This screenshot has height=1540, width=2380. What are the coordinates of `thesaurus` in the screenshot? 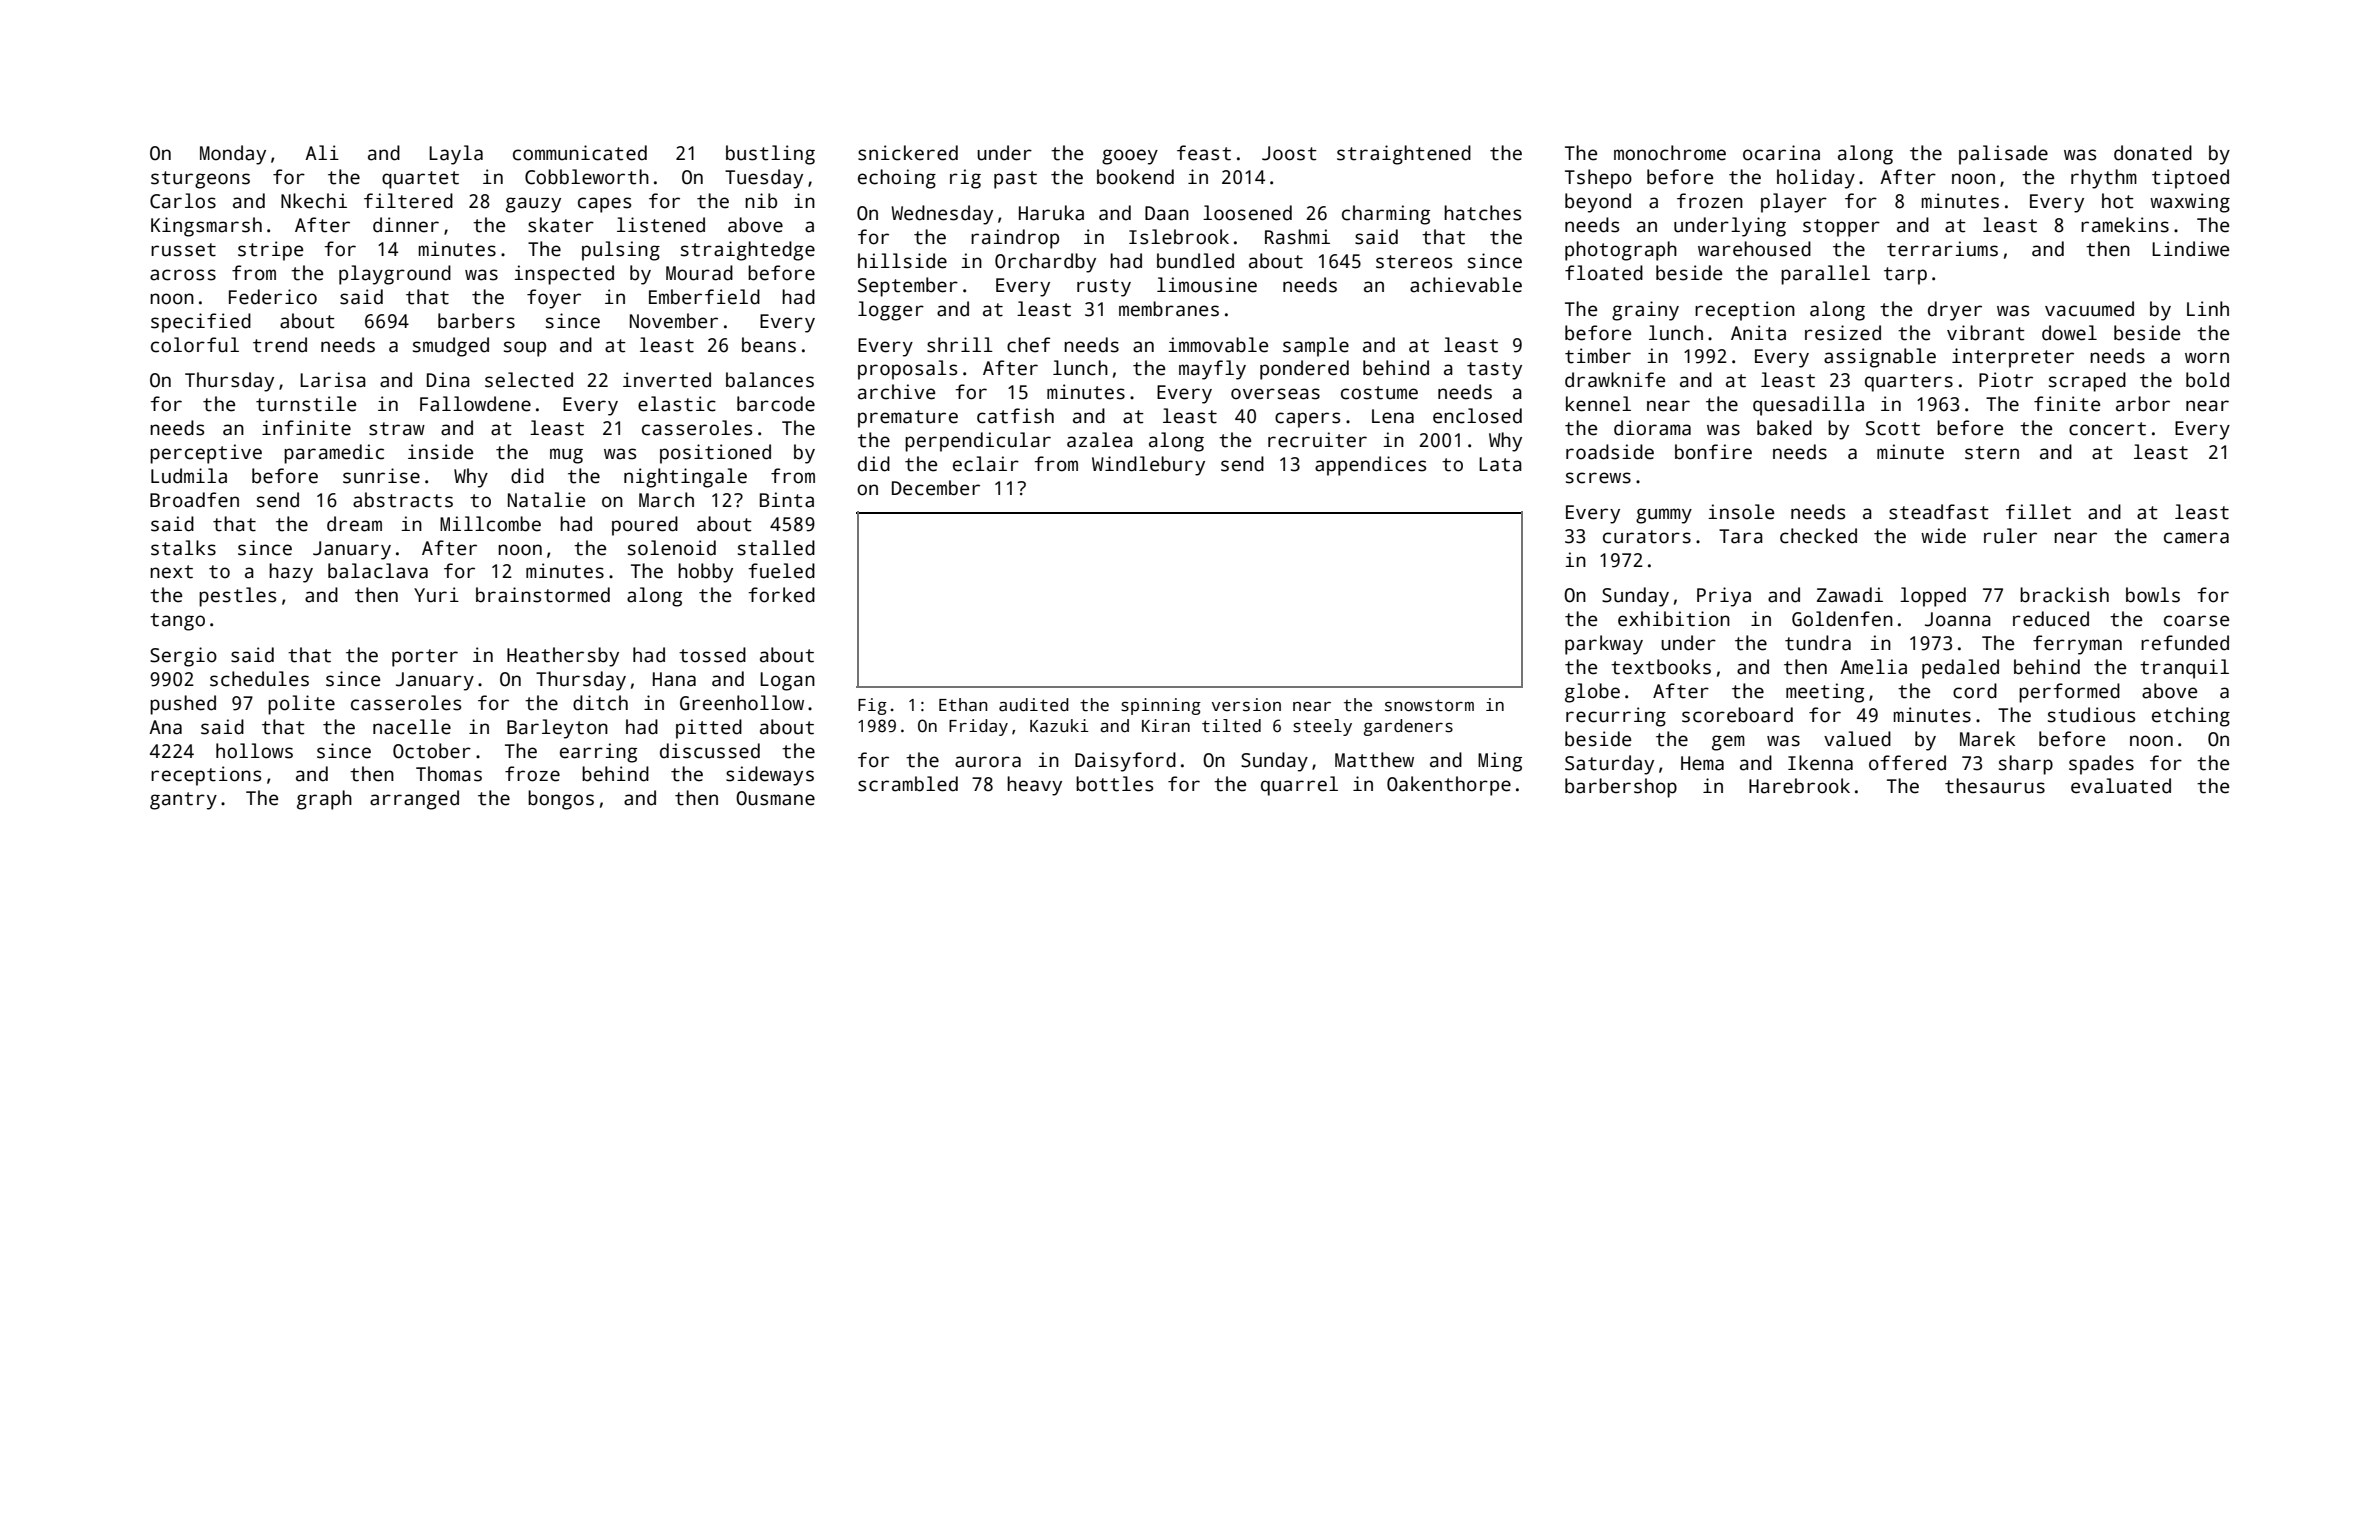 It's located at (1995, 786).
